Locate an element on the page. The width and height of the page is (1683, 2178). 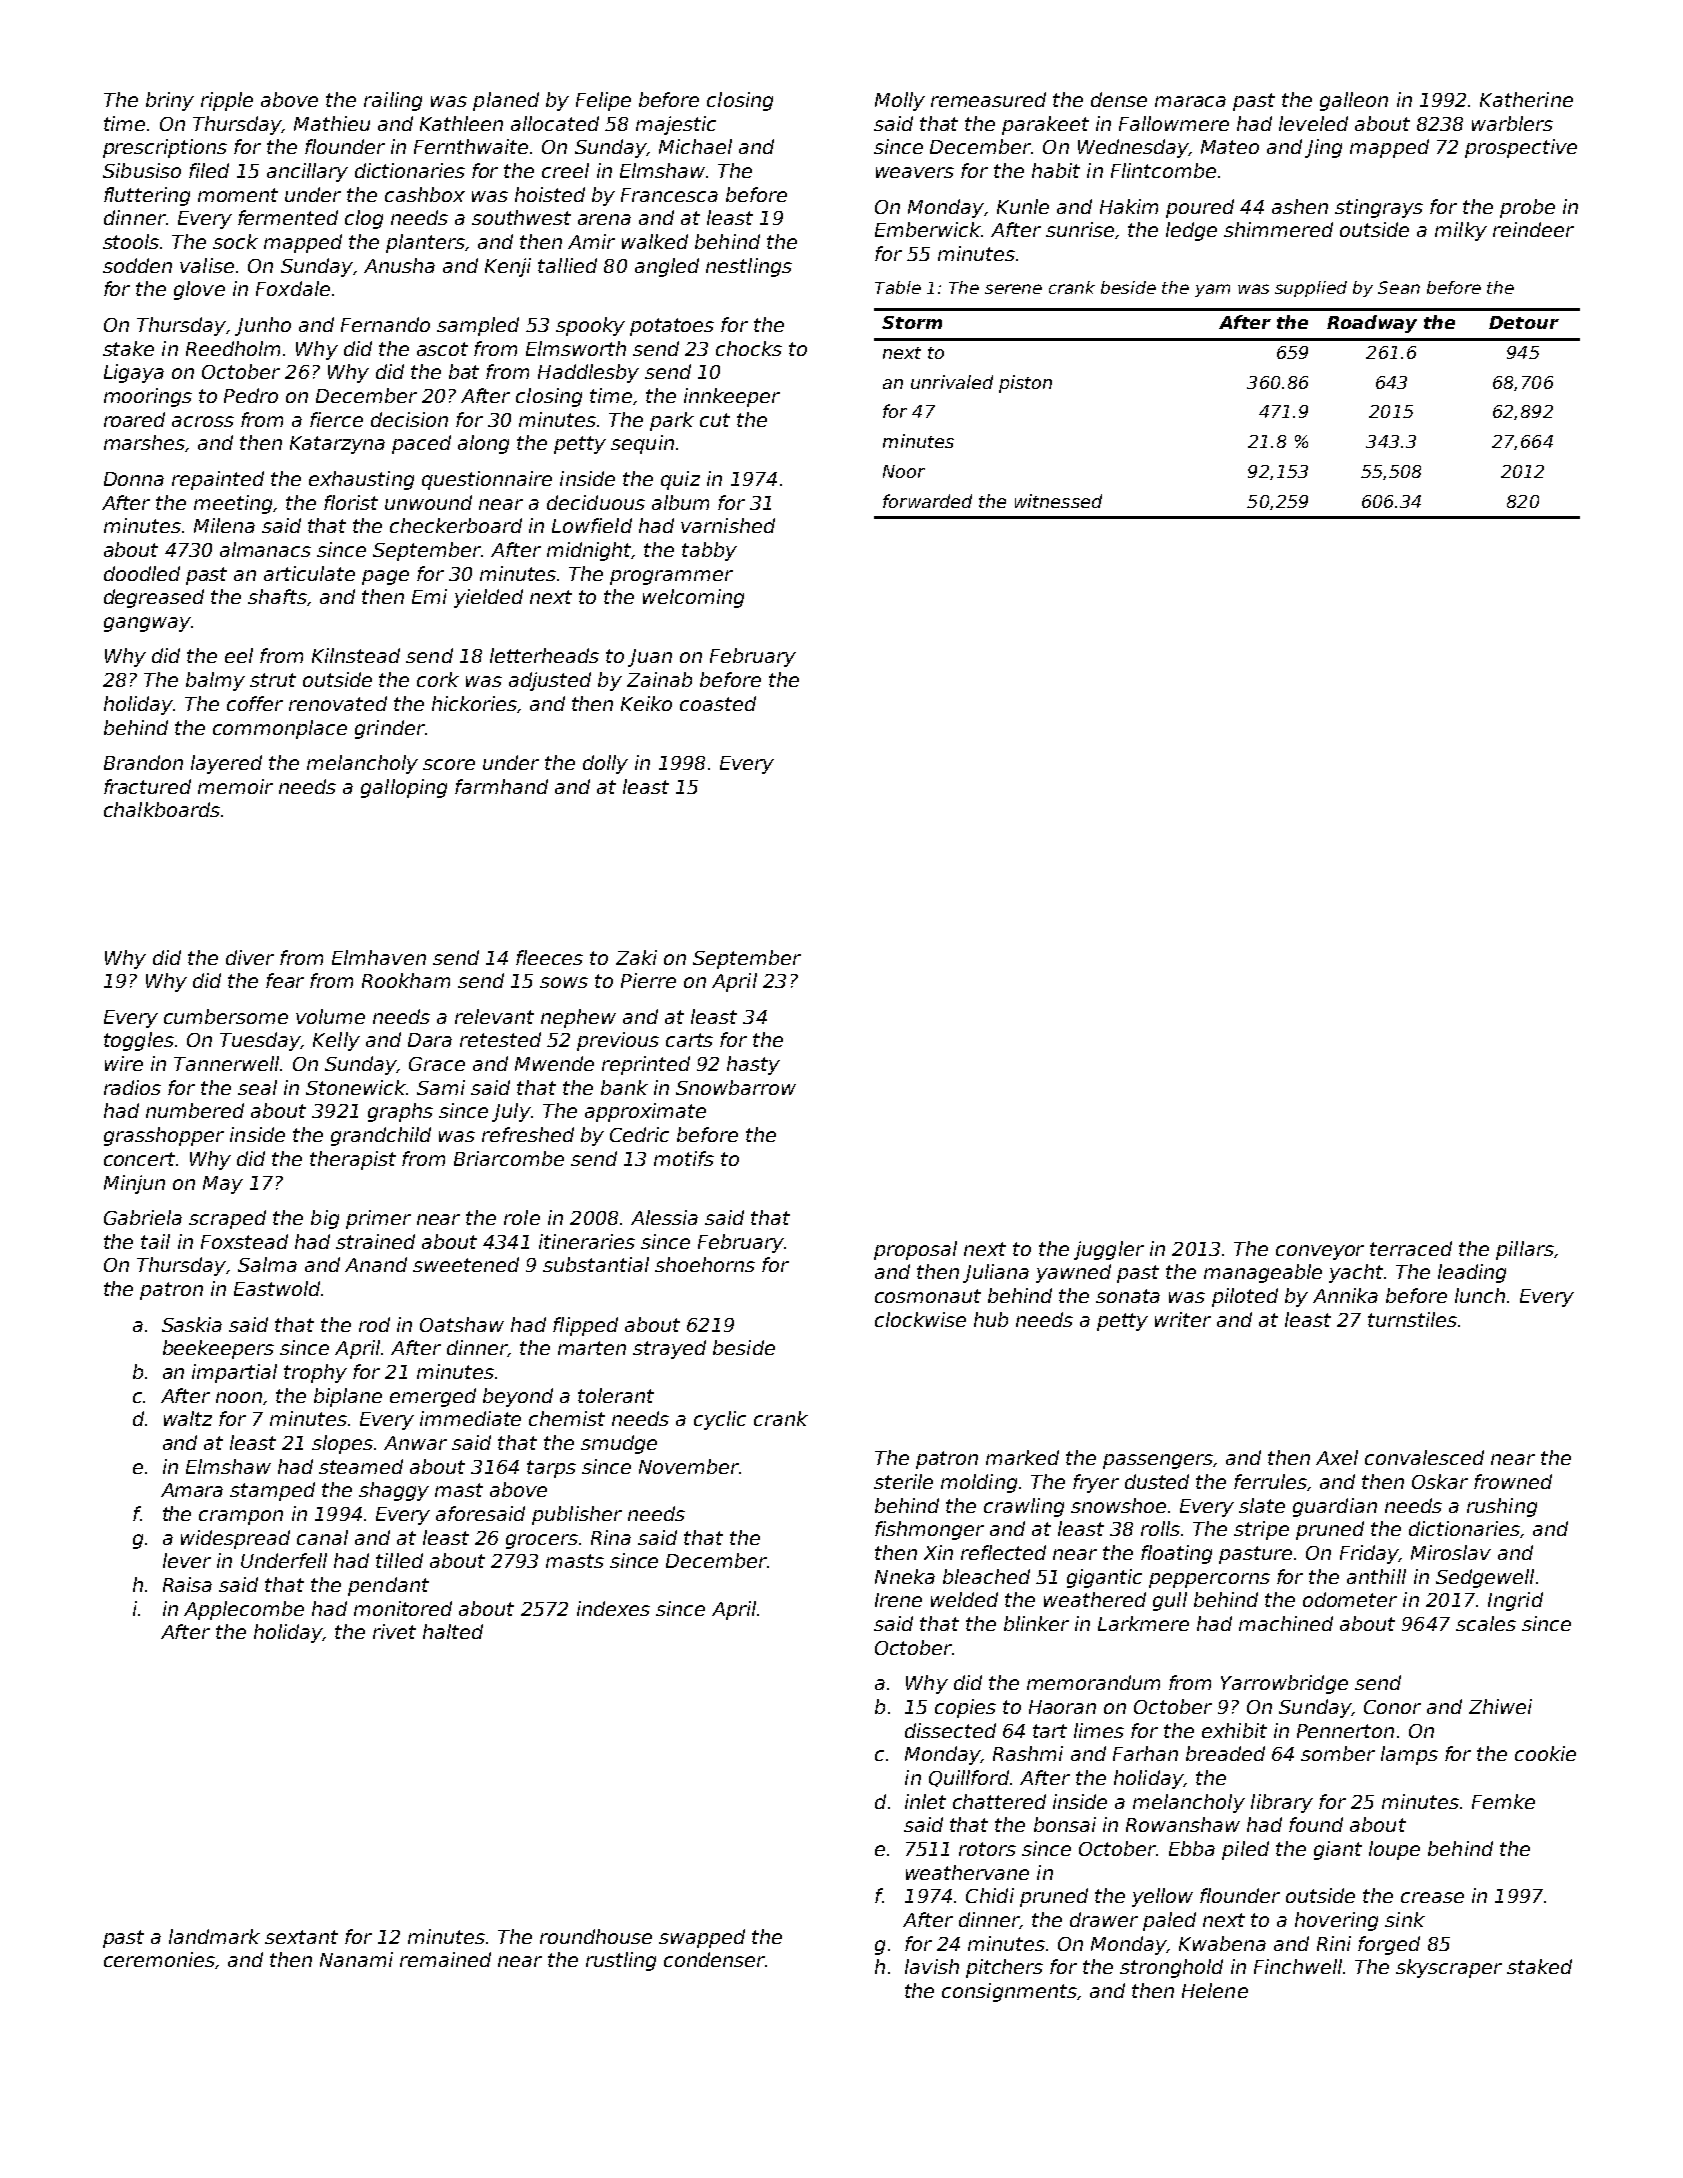
machined is located at coordinates (1286, 1623).
